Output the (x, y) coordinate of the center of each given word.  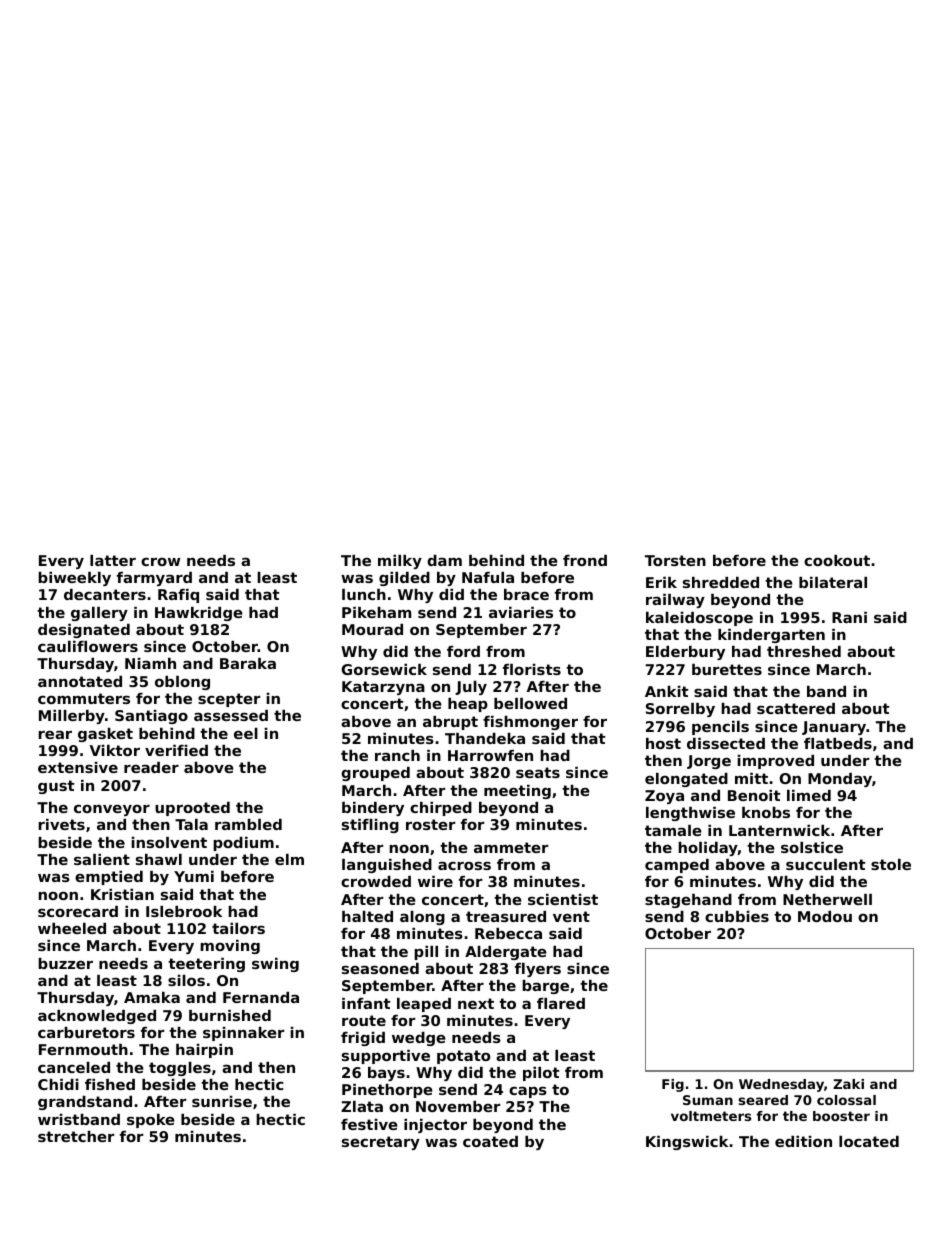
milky (400, 562)
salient (102, 859)
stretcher (76, 1136)
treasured (506, 916)
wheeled (72, 928)
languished (387, 866)
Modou (825, 916)
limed (809, 795)
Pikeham (376, 612)
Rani (849, 617)
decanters (105, 594)
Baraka (248, 663)
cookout (837, 560)
